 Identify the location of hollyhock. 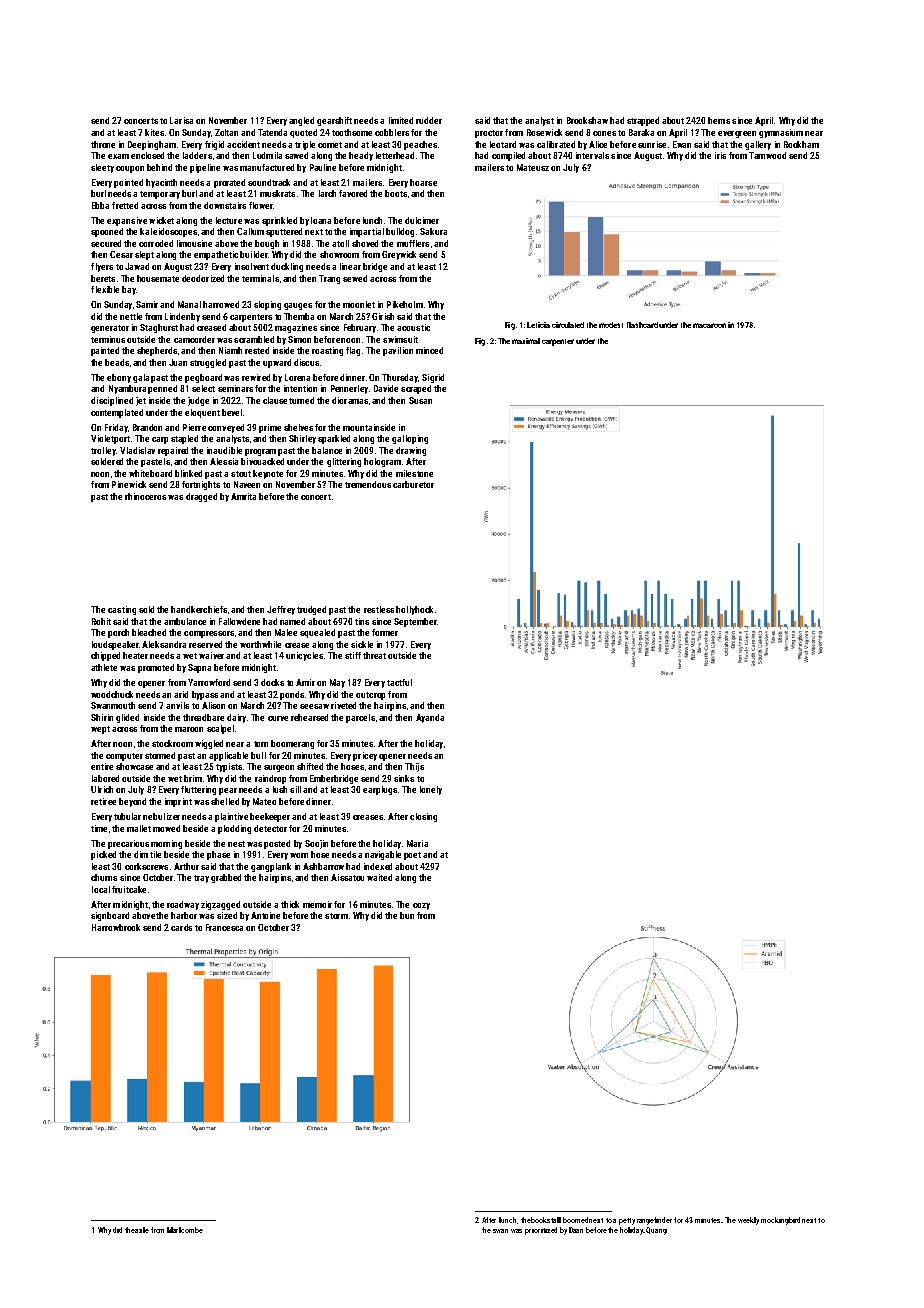
(414, 610).
